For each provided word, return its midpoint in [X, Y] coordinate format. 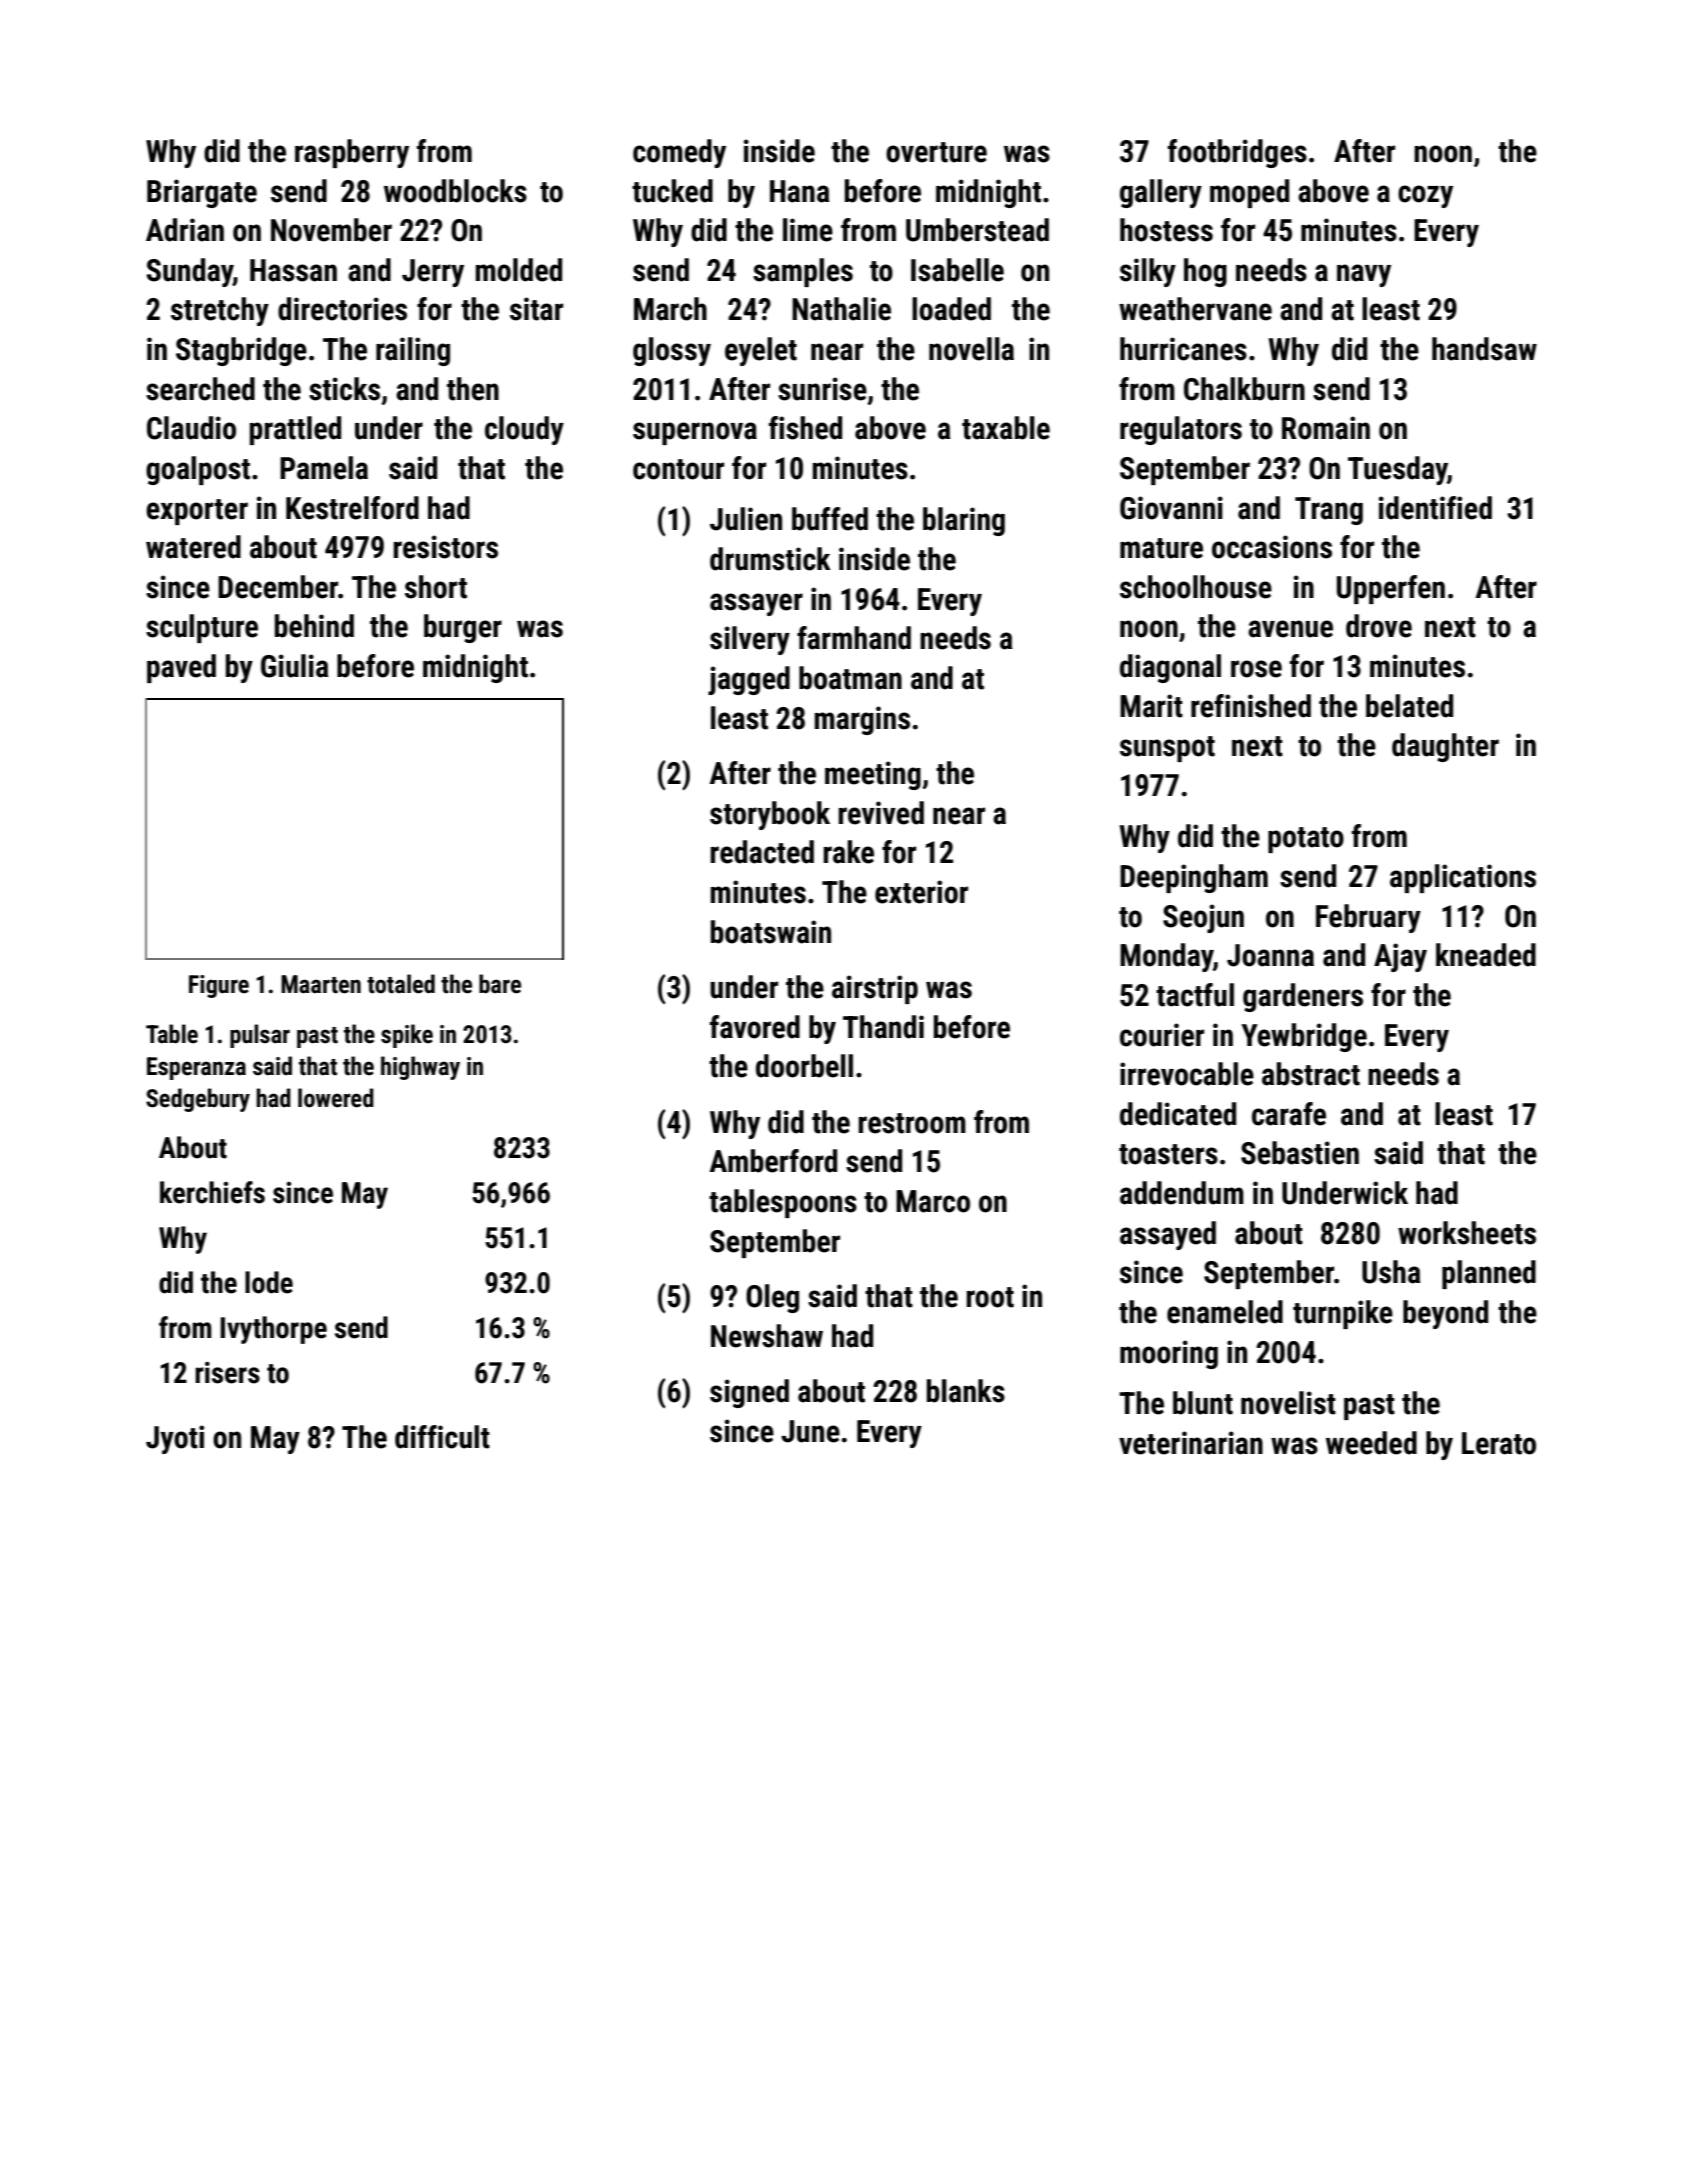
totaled [401, 984]
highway [420, 1068]
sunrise [822, 389]
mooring [1169, 1354]
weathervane [1195, 309]
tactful [1195, 995]
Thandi [883, 1027]
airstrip [875, 989]
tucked [672, 191]
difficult [442, 1437]
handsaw [1484, 349]
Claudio [191, 428]
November [331, 230]
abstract [1311, 1074]
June [810, 1431]
